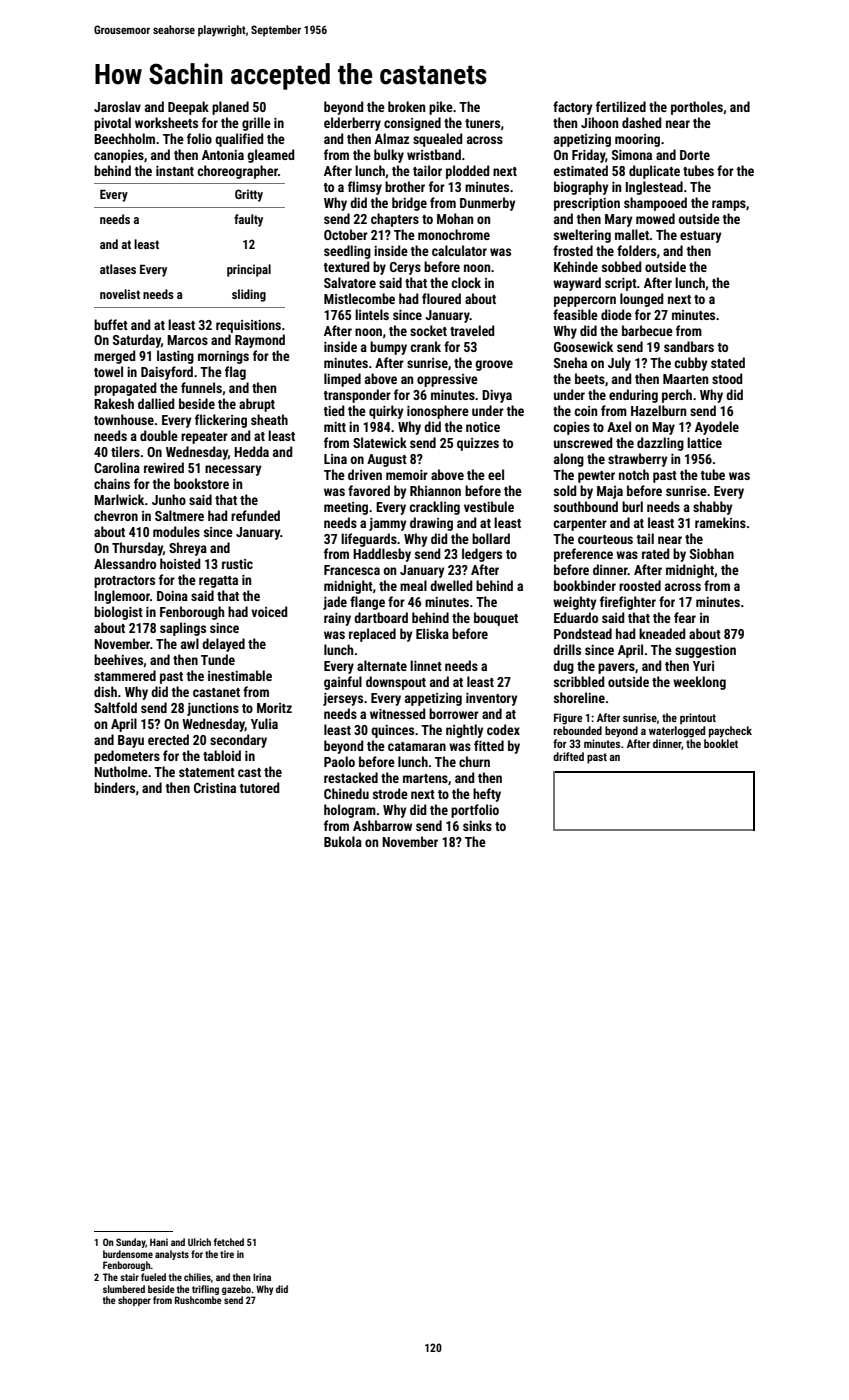  Describe the element at coordinates (119, 156) in the document. I see `canopies` at that location.
